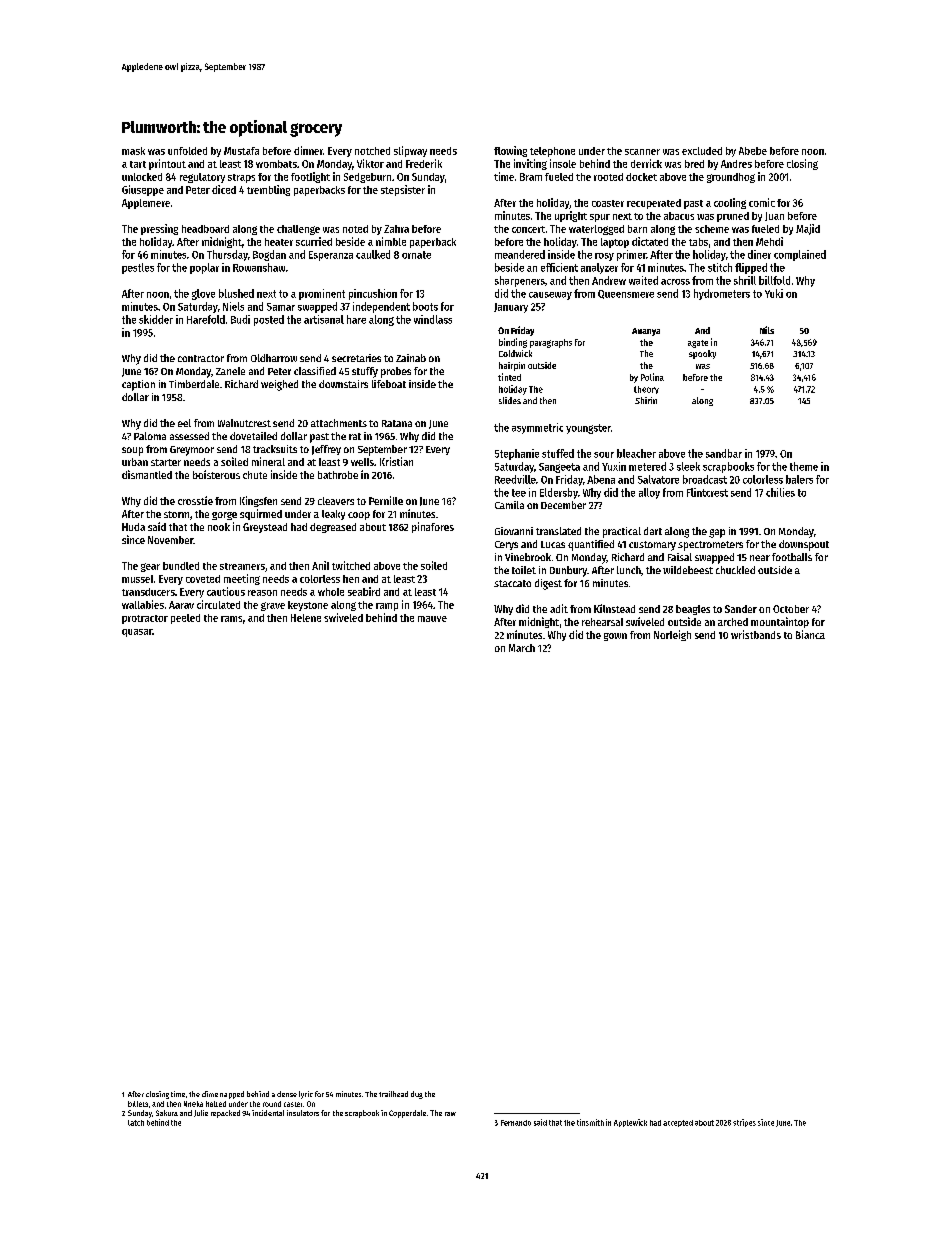  What do you see at coordinates (410, 151) in the screenshot?
I see `slipway` at bounding box center [410, 151].
